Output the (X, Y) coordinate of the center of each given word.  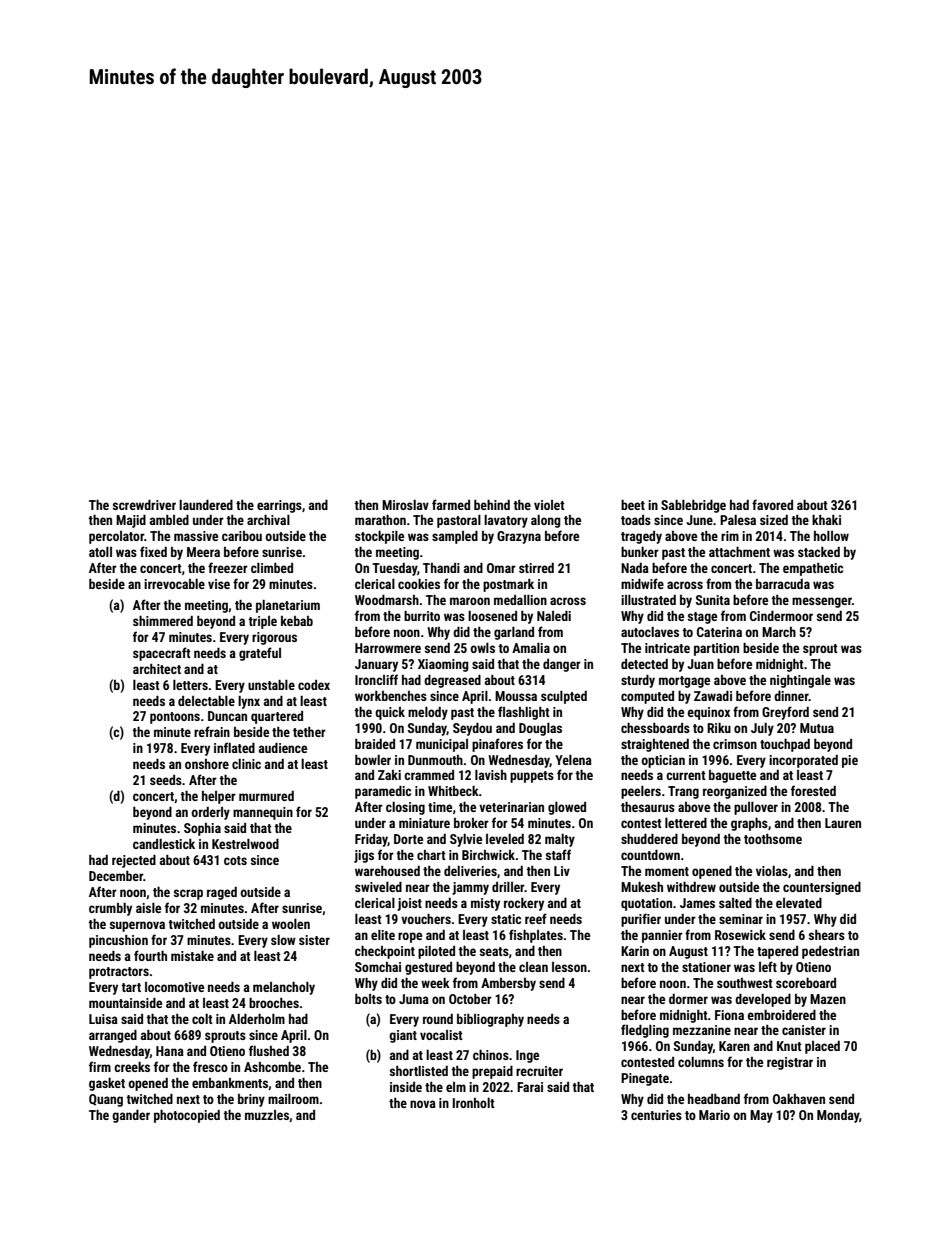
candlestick (164, 844)
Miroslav (405, 505)
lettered (686, 823)
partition (716, 649)
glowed (567, 808)
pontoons (175, 718)
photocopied (187, 1116)
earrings (279, 506)
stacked (819, 552)
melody (428, 713)
